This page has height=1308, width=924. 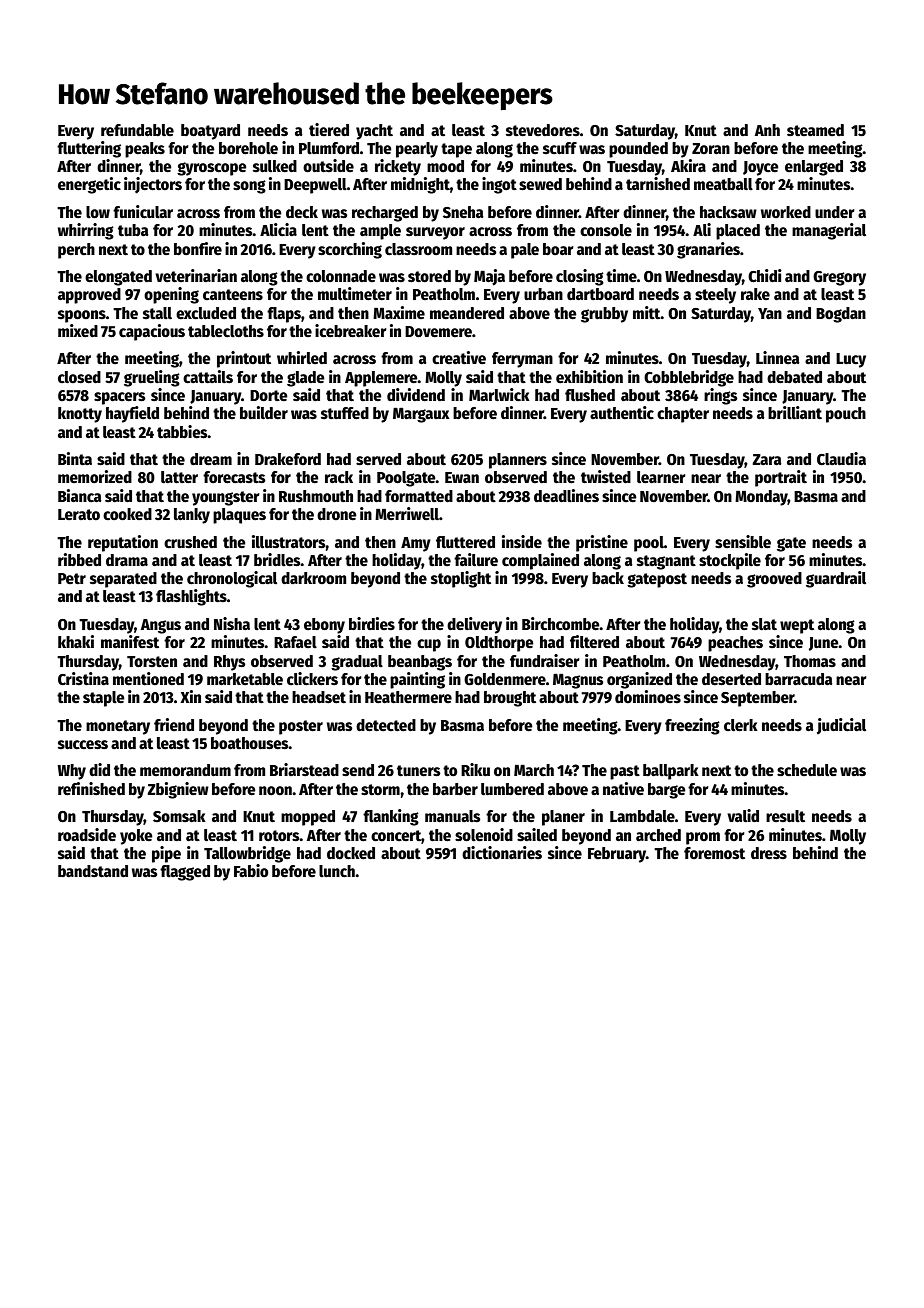 I want to click on brought, so click(x=510, y=699).
